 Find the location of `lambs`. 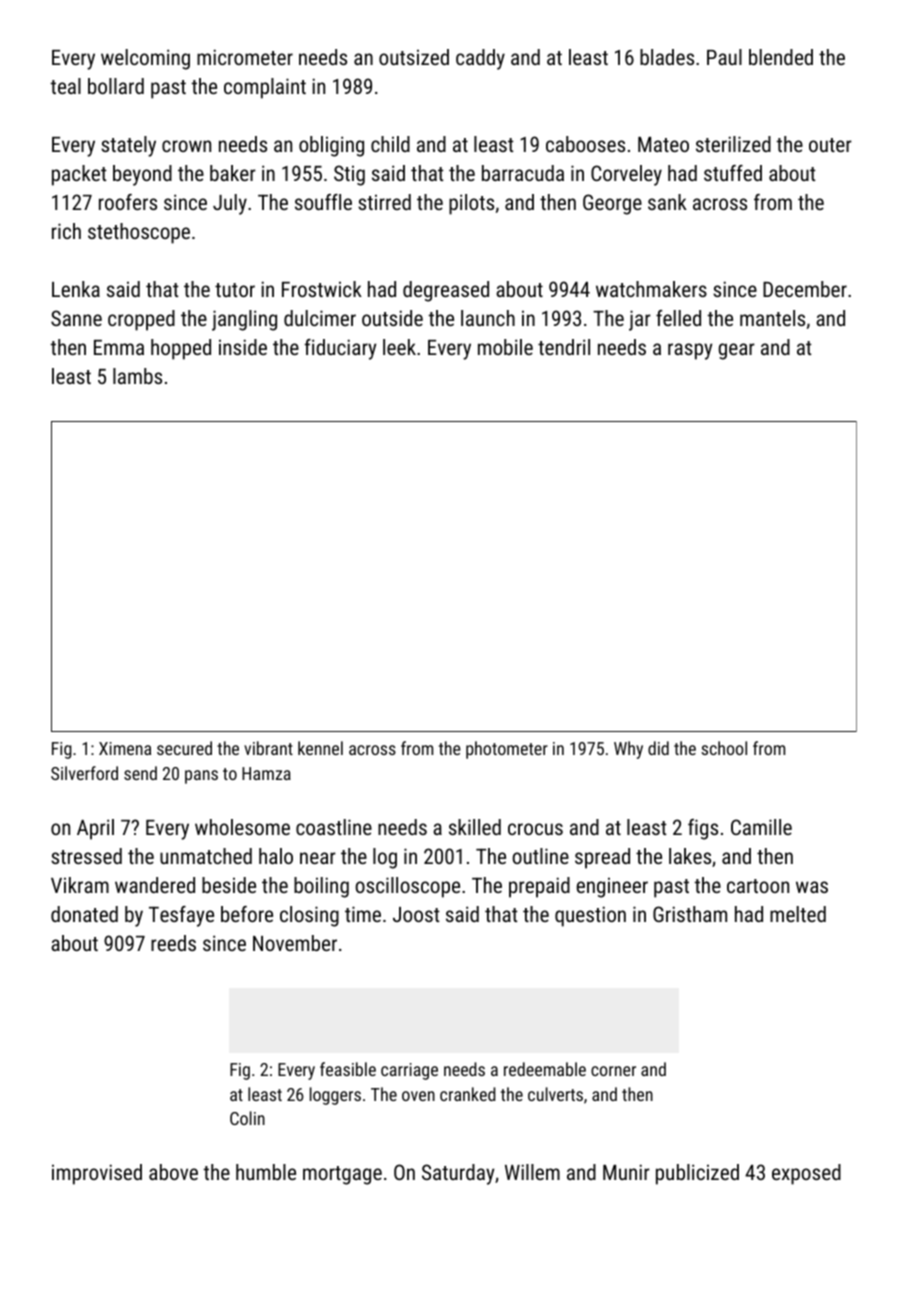

lambs is located at coordinates (137, 376).
